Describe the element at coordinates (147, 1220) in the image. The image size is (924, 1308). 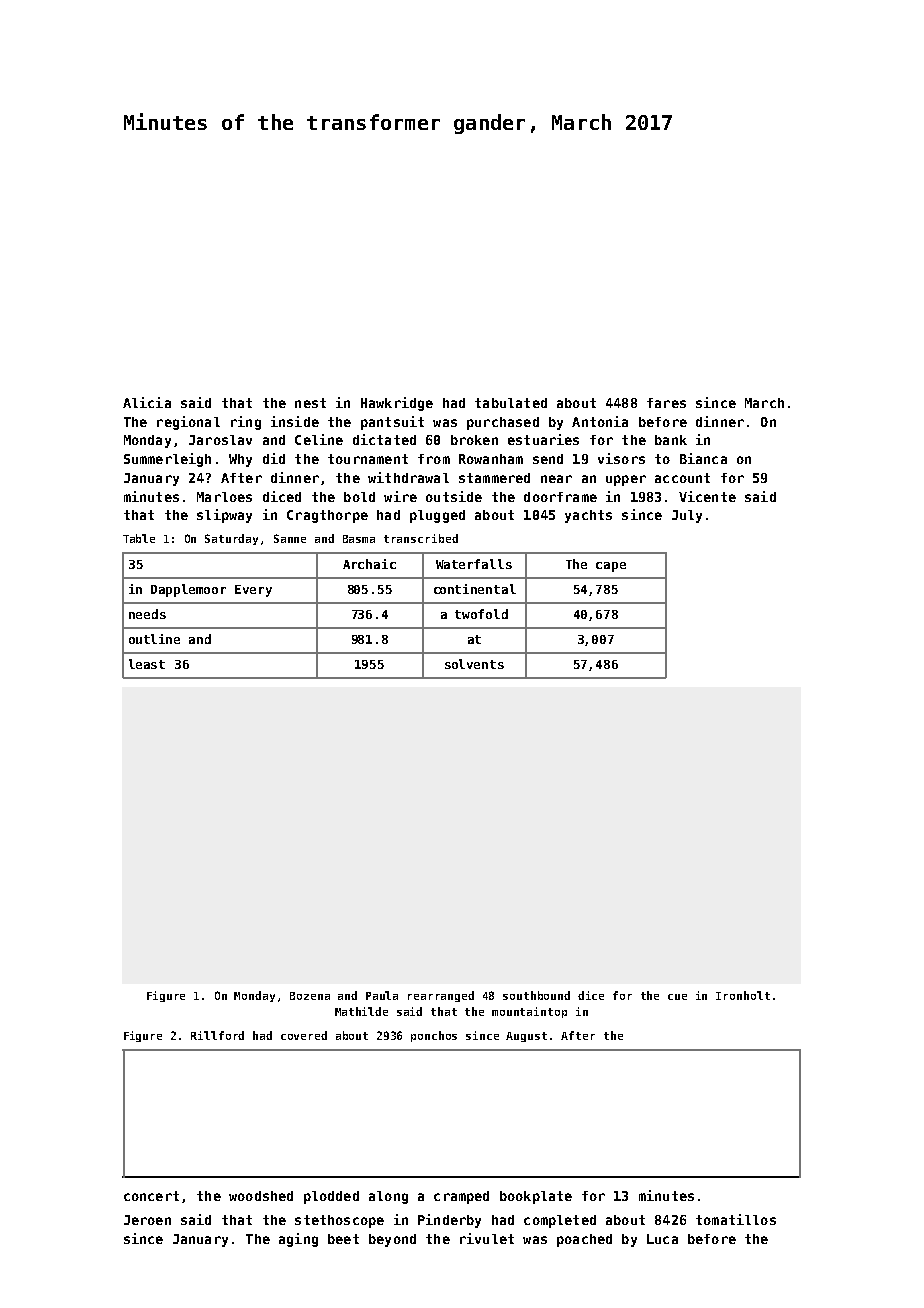
I see `Jeroen` at that location.
